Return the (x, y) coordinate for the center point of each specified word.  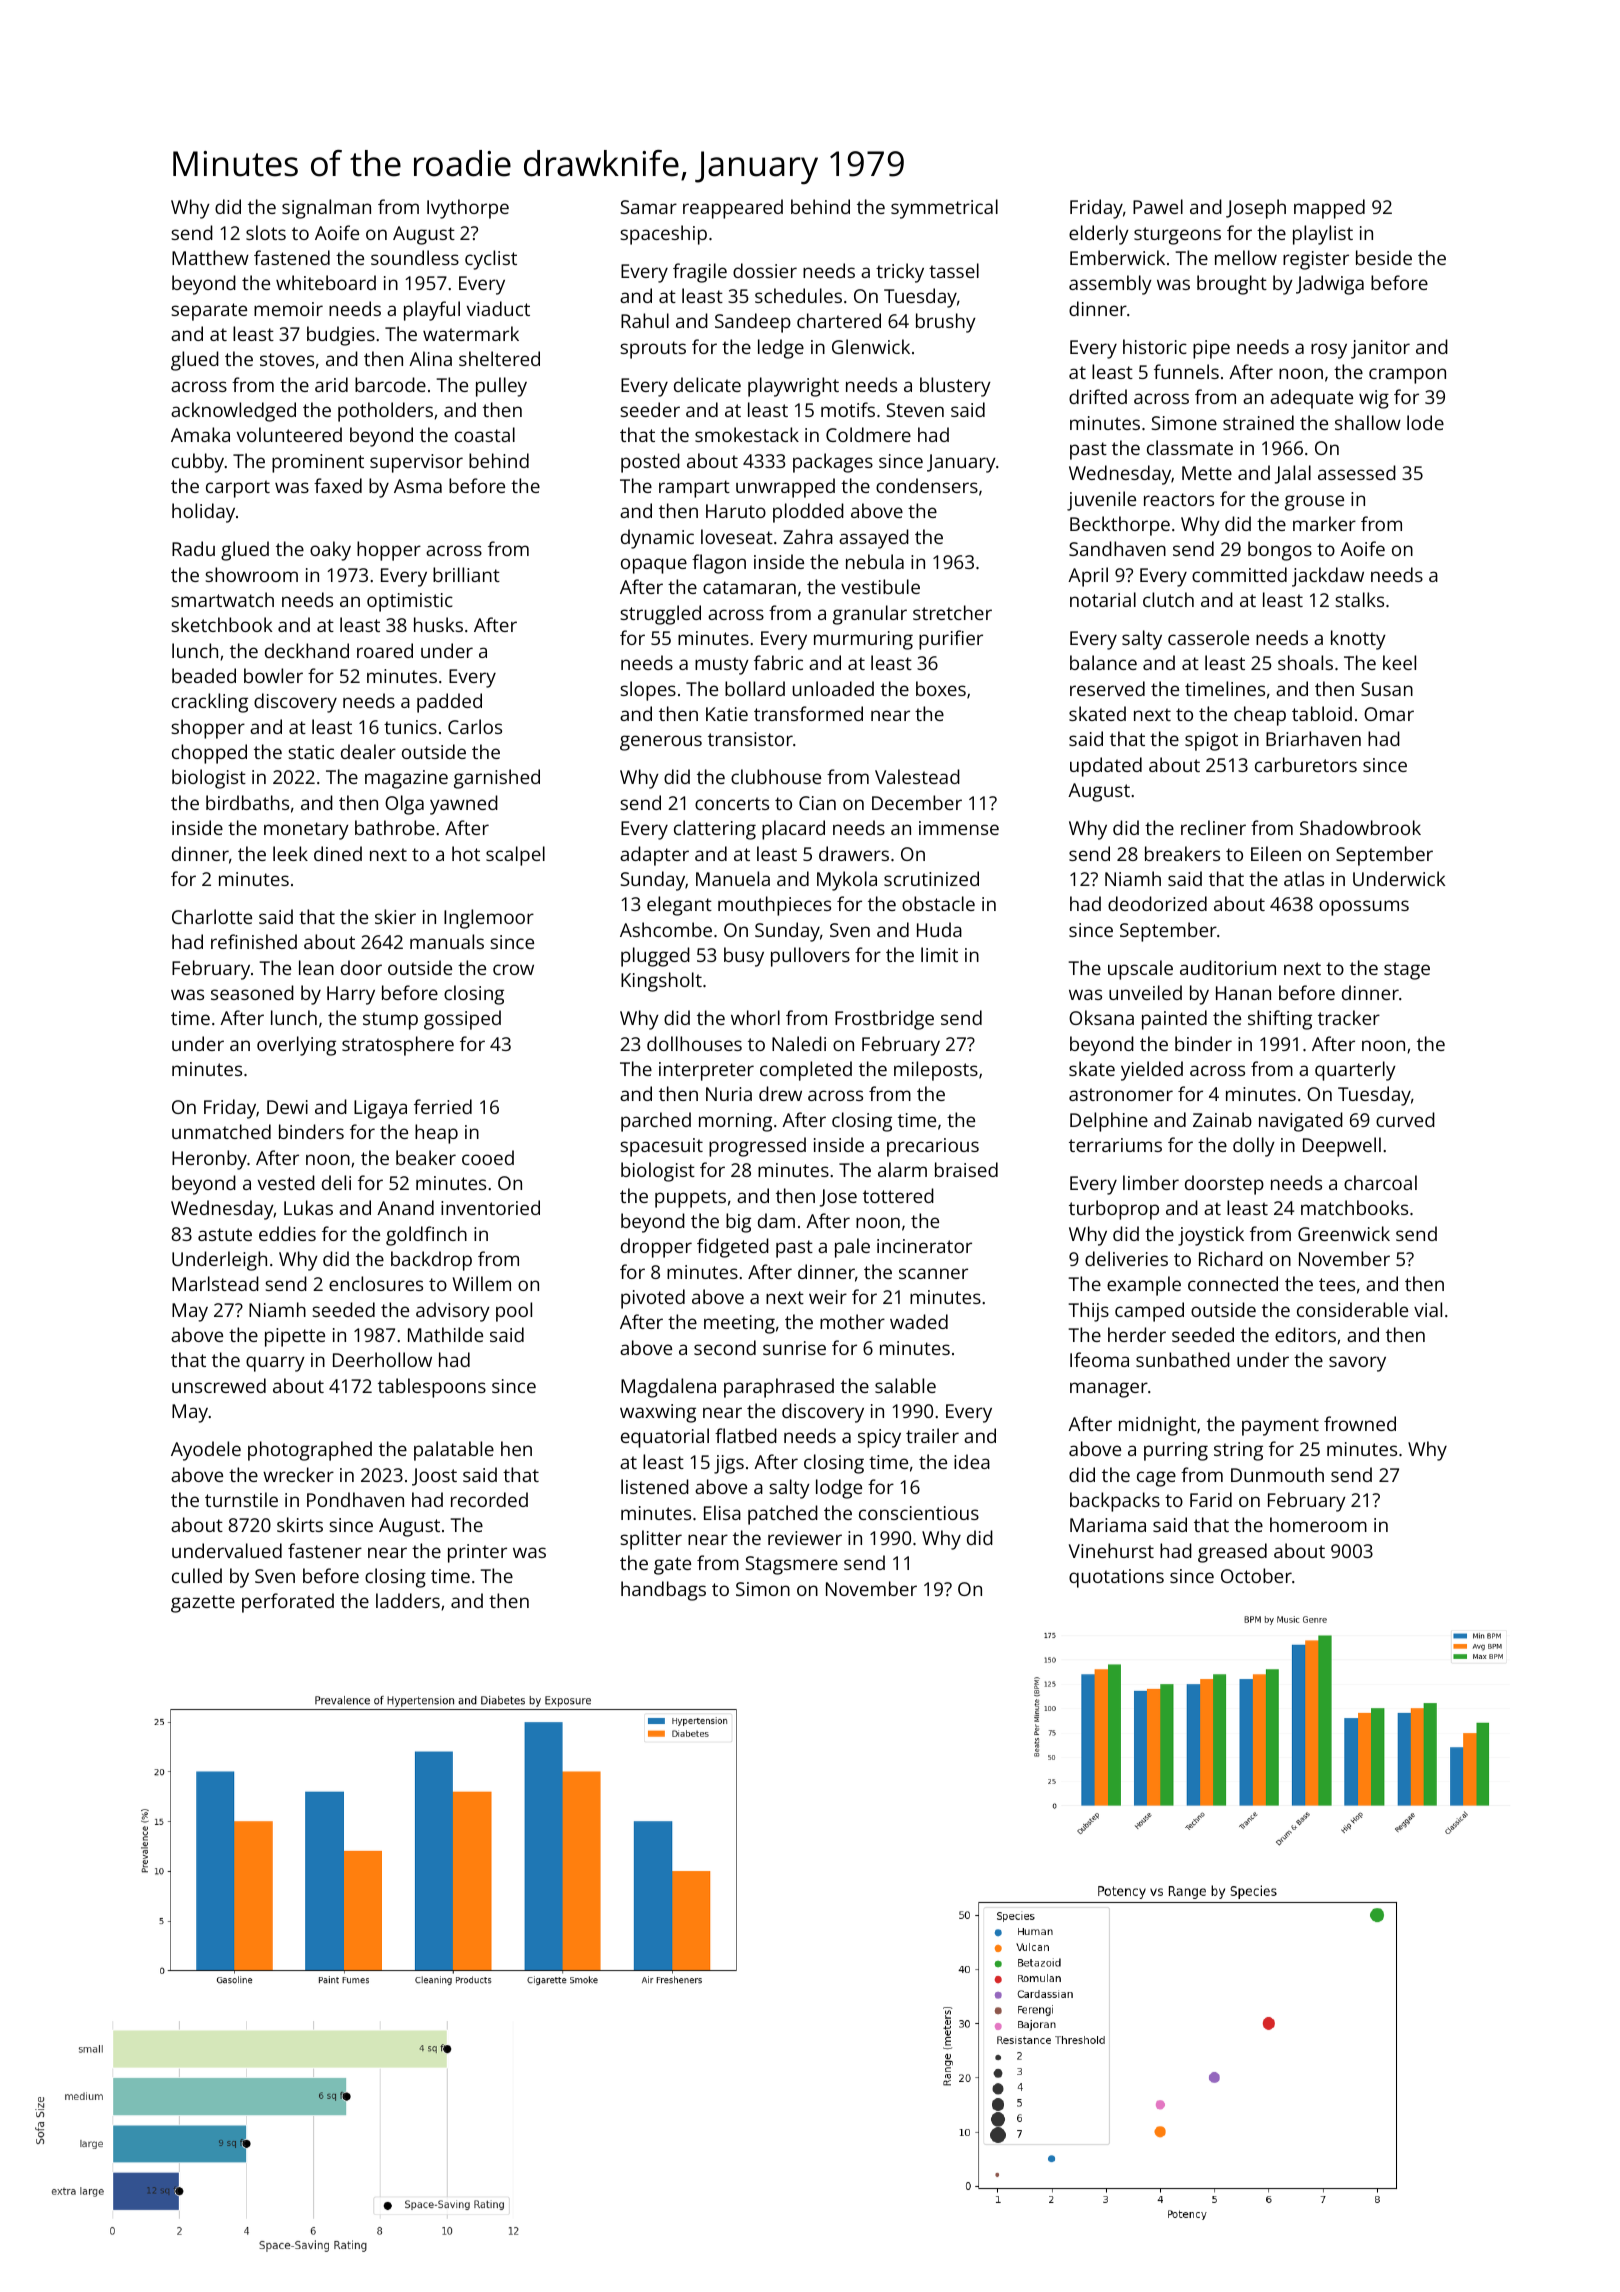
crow (513, 969)
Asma (418, 486)
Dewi (287, 1107)
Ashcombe (666, 929)
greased (1232, 1553)
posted (650, 463)
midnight (1157, 1426)
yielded (1152, 1071)
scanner (933, 1273)
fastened (292, 257)
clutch (1168, 599)
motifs (848, 409)
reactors (1179, 499)
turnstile (241, 1499)
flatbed (746, 1435)
